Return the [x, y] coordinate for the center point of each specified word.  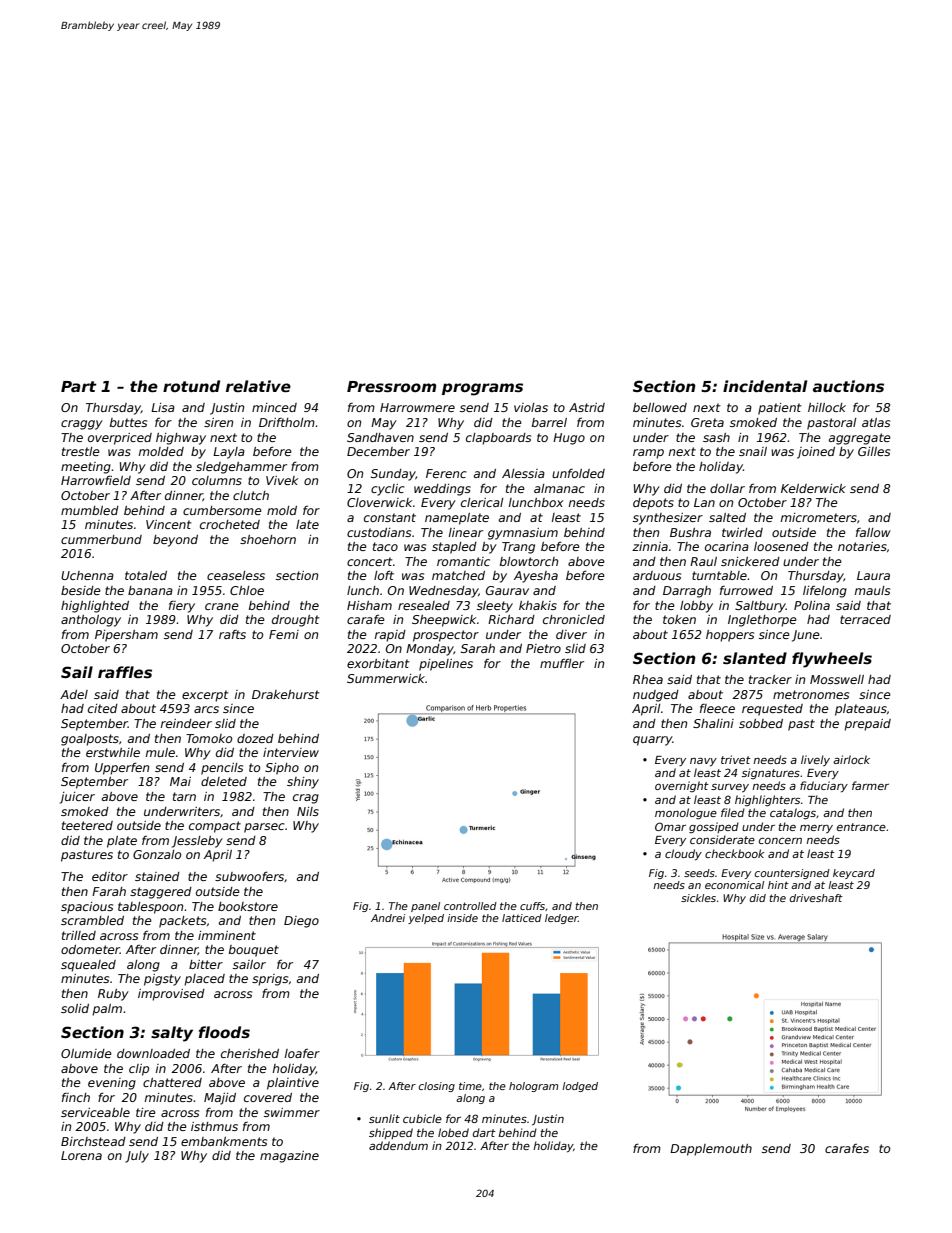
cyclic [388, 490]
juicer [77, 798]
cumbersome [222, 510]
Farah [109, 891]
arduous [657, 575]
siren [218, 422]
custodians [379, 532]
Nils [308, 811]
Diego [301, 922]
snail [753, 451]
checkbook [734, 853]
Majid [220, 1099]
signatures [771, 773]
